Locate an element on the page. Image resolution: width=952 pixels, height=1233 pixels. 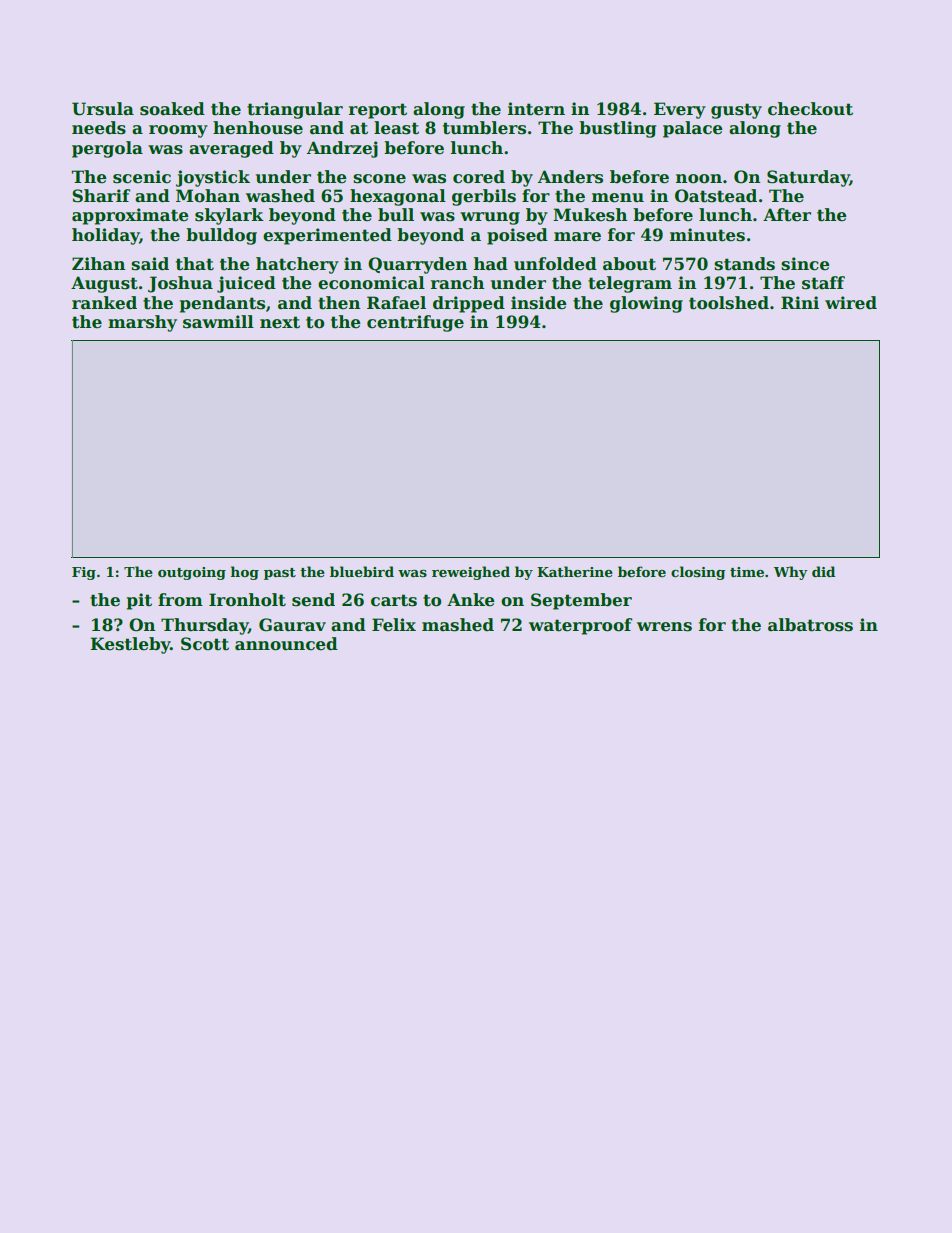
tumblers is located at coordinates (484, 128).
